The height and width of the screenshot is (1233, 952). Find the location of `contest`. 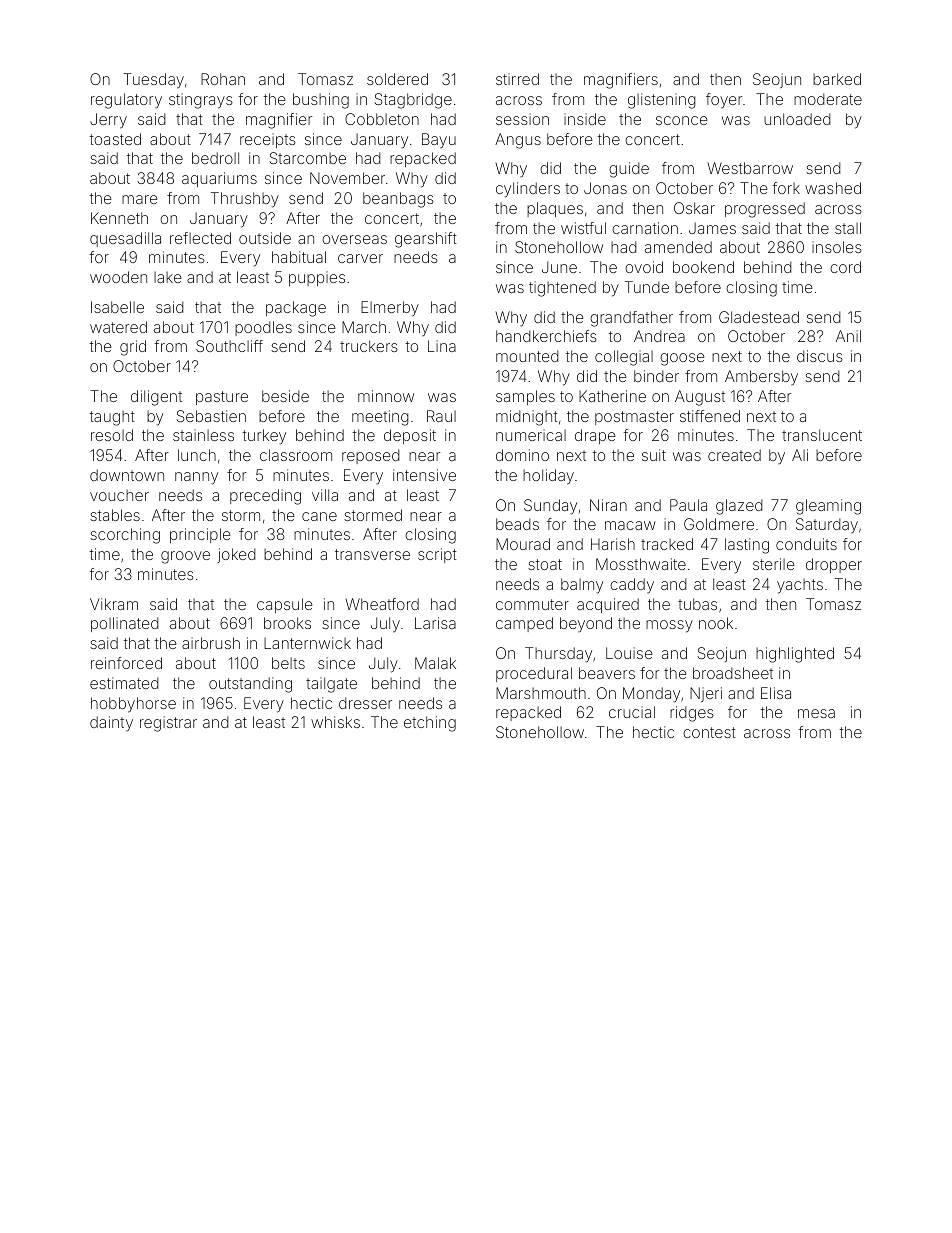

contest is located at coordinates (709, 732).
